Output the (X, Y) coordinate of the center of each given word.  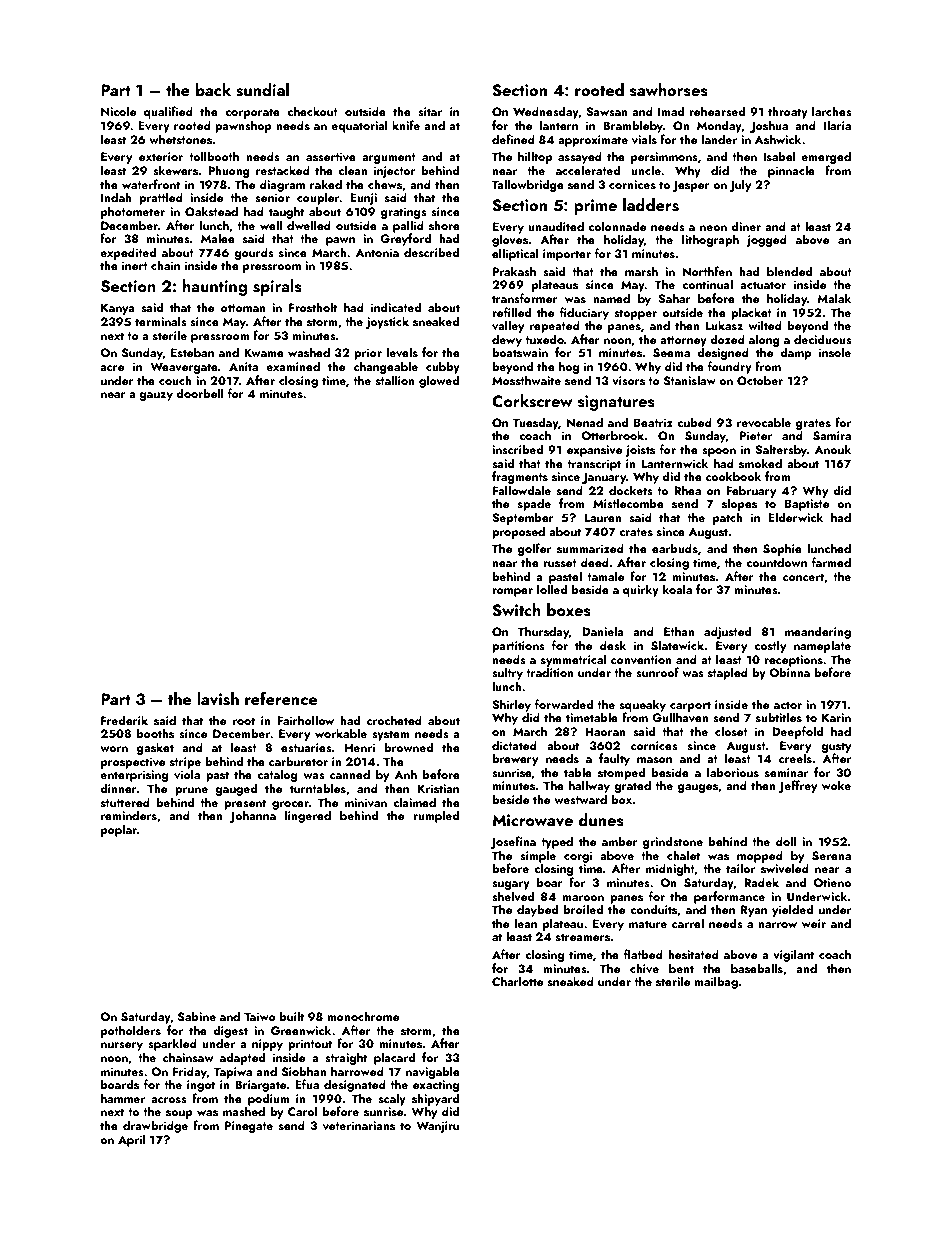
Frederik (124, 720)
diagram (282, 185)
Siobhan (304, 1071)
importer (567, 255)
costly (770, 646)
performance (729, 897)
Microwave (532, 820)
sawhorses (669, 90)
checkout (312, 111)
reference (281, 698)
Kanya (118, 309)
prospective (133, 763)
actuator (763, 285)
